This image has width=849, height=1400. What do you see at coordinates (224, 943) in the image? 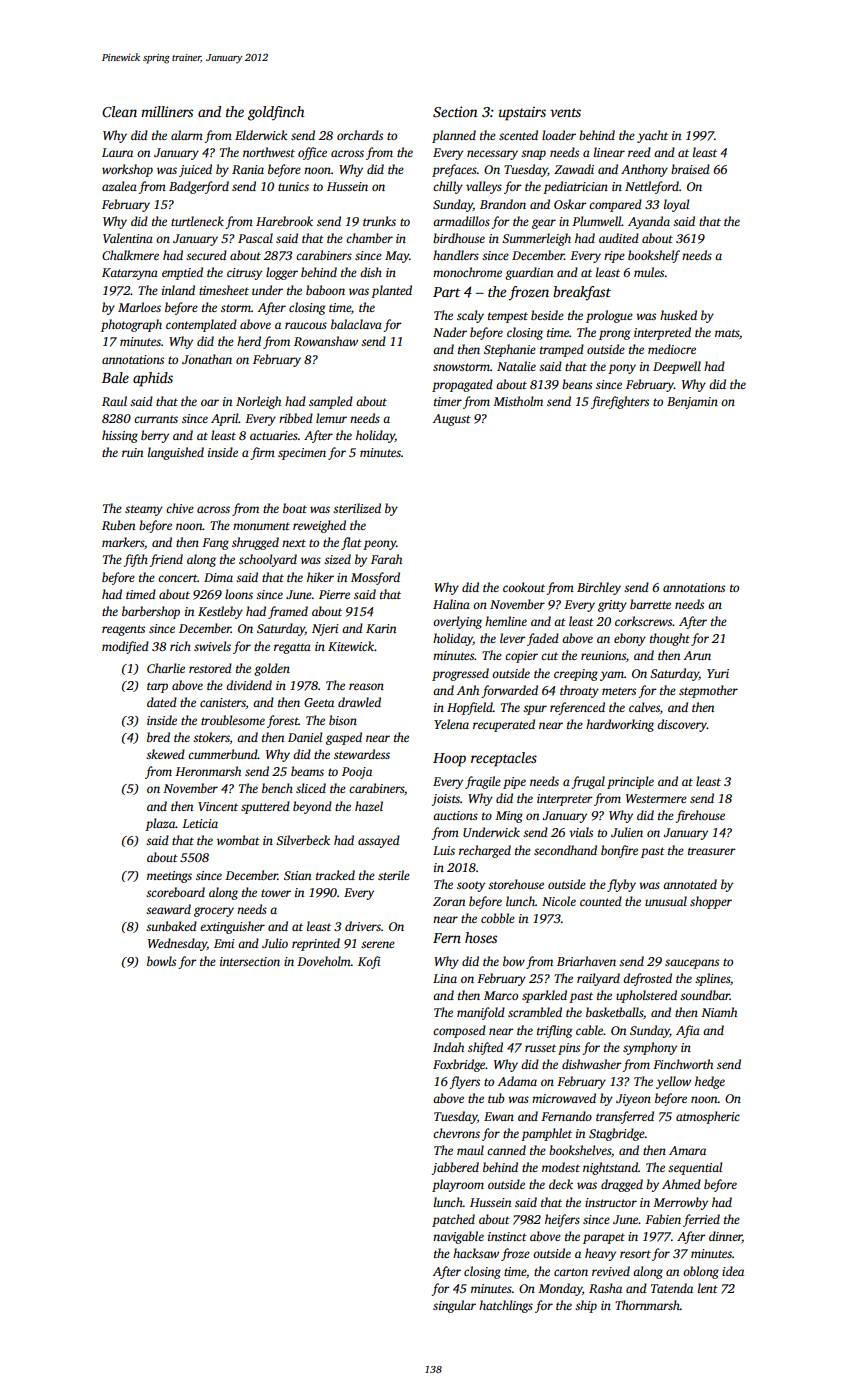
I see `Emi` at bounding box center [224, 943].
